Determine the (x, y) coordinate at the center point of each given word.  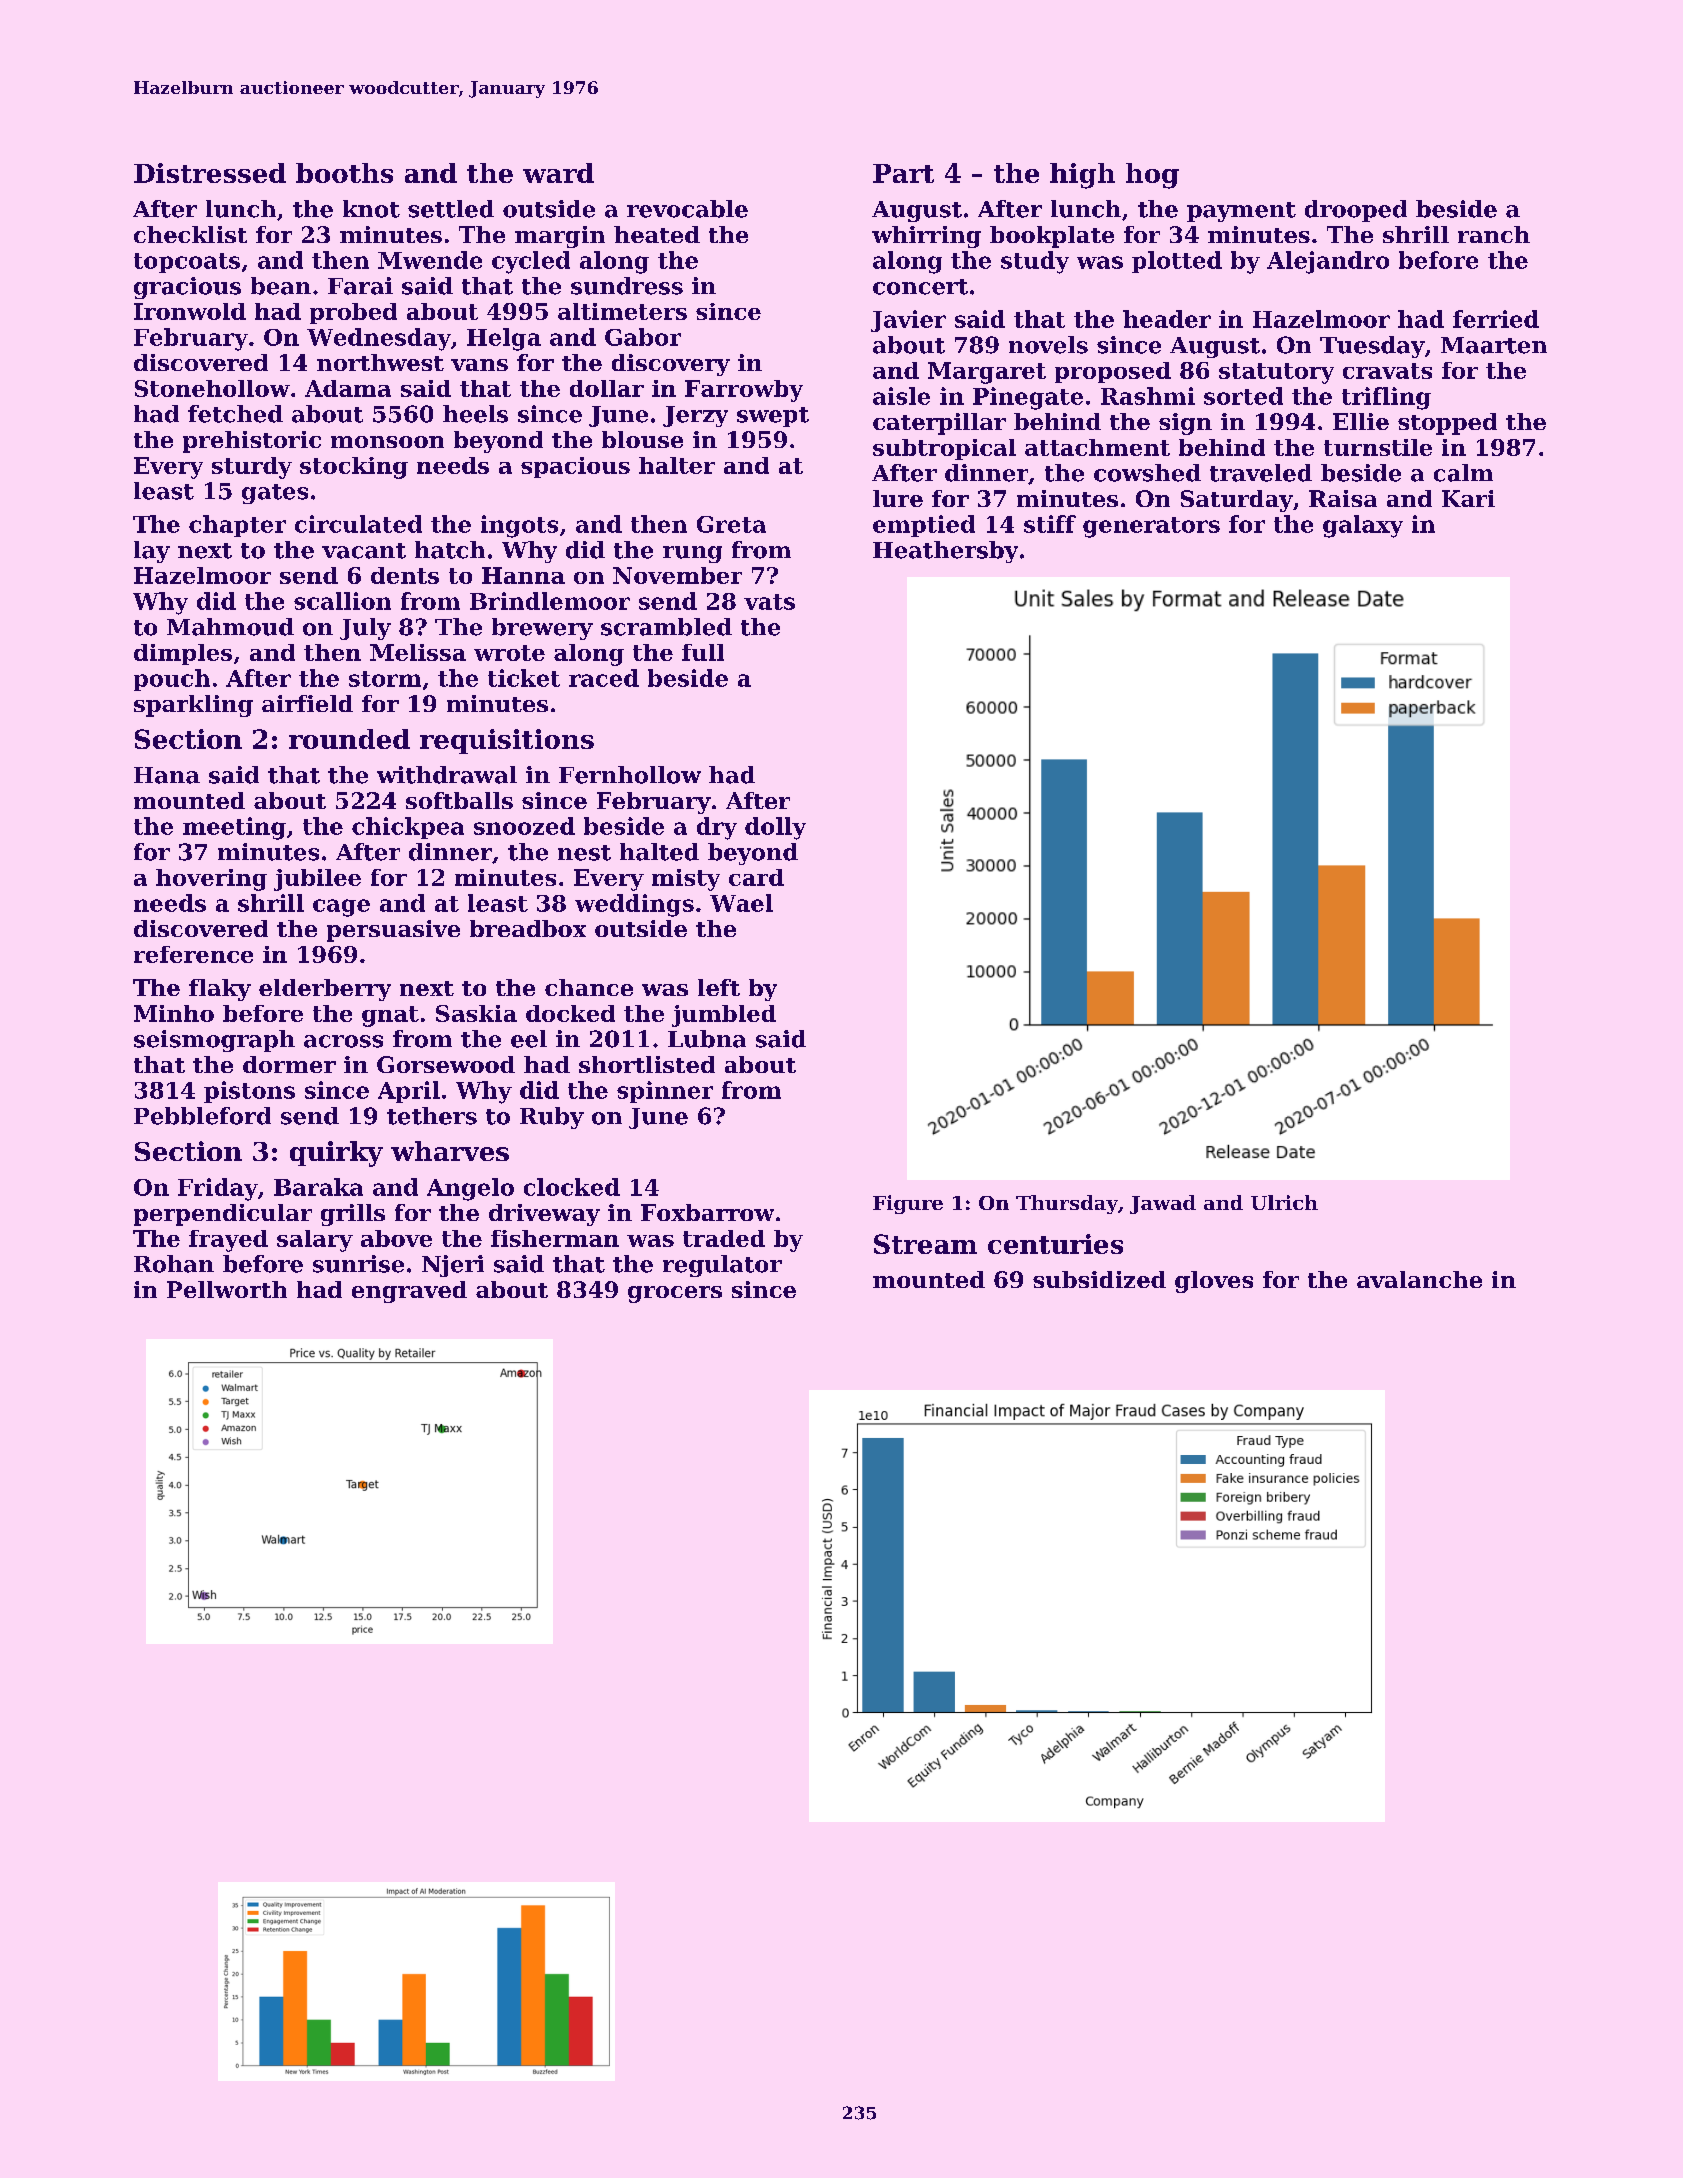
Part (903, 173)
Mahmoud (230, 627)
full (703, 652)
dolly (775, 828)
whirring (926, 237)
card (756, 877)
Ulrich (1284, 1202)
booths (344, 173)
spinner (665, 1092)
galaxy (1363, 526)
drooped (1356, 211)
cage (341, 908)
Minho (174, 1013)
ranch (1494, 234)
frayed (228, 1241)
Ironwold (190, 311)
